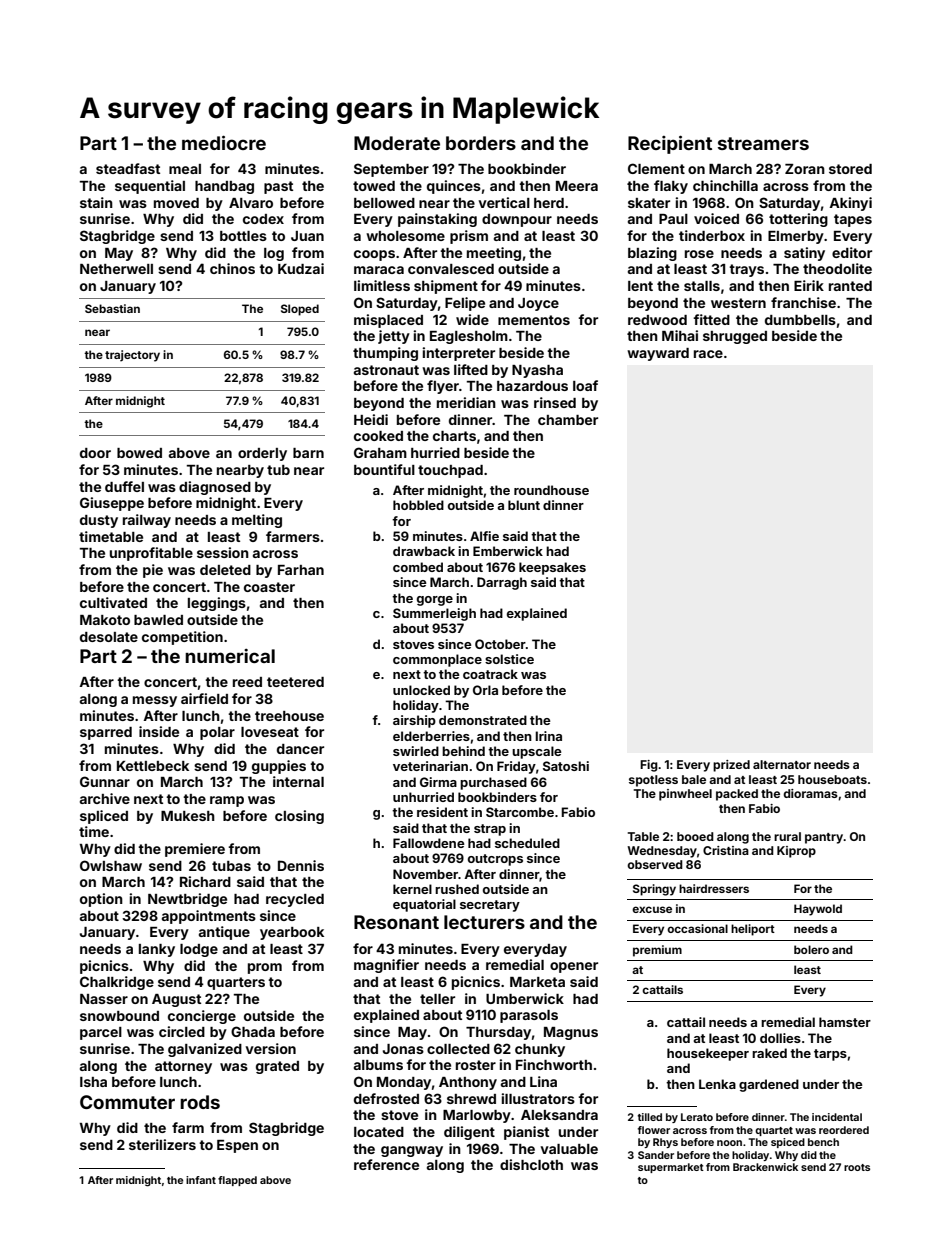  What do you see at coordinates (300, 310) in the screenshot?
I see `Sloped` at bounding box center [300, 310].
